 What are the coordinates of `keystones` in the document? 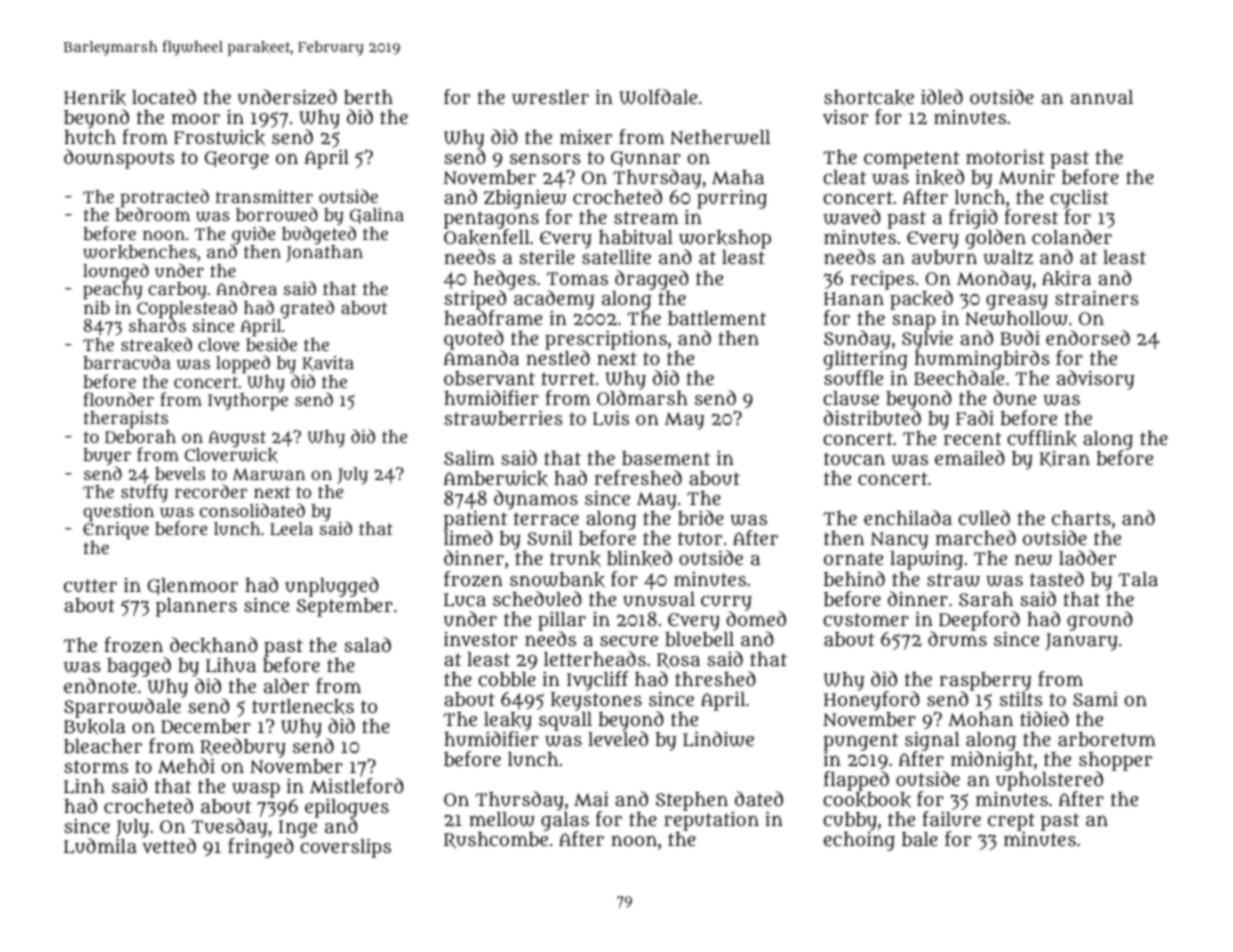 It's located at (596, 701).
